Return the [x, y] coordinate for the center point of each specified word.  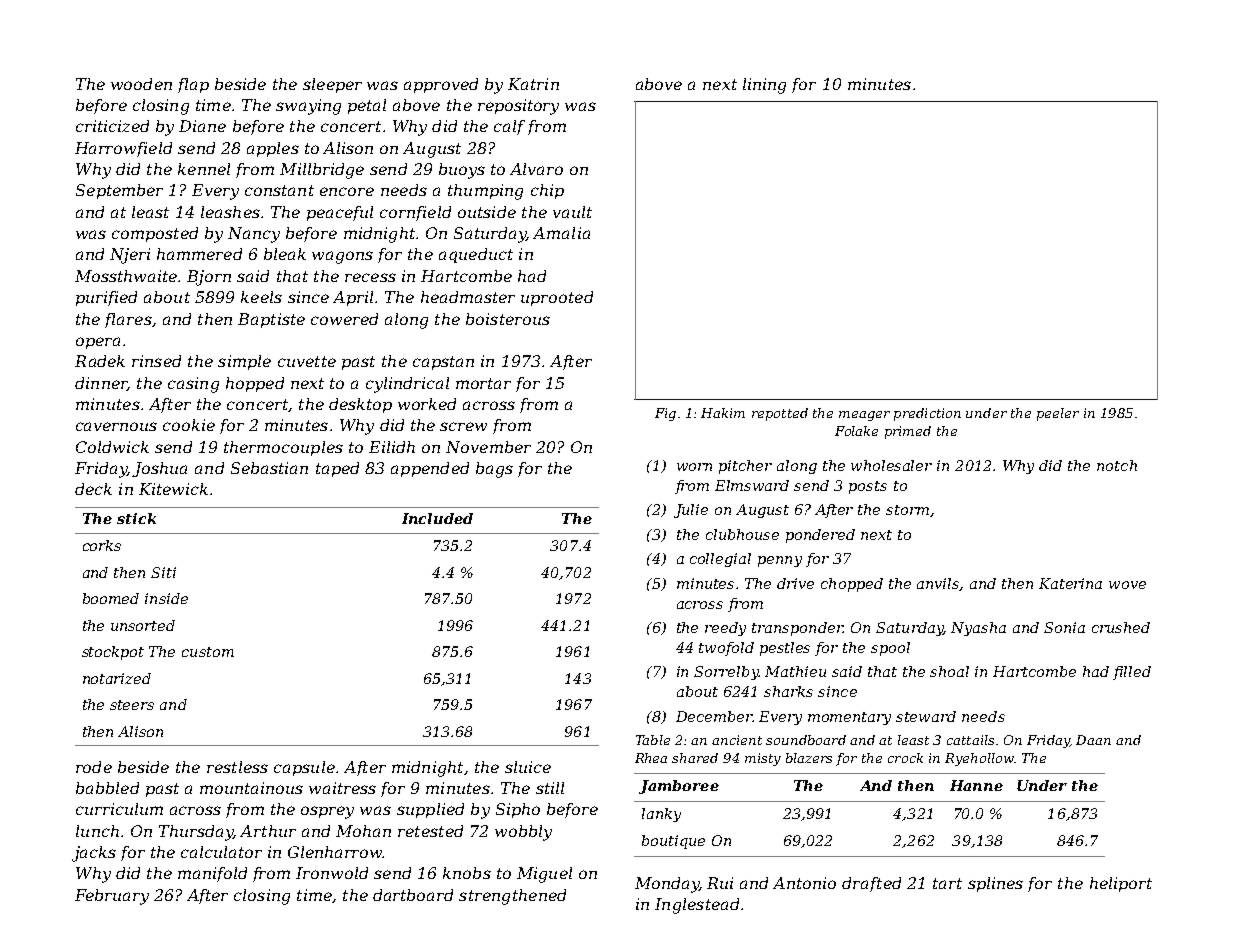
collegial [720, 560]
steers [132, 705]
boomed [111, 598]
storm [907, 510]
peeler [1058, 414]
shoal [949, 671]
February [112, 897]
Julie [691, 511]
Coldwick [112, 447]
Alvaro [536, 169]
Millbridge [322, 171]
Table [653, 740]
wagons [342, 257]
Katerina [1070, 583]
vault [572, 212]
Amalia [561, 233]
